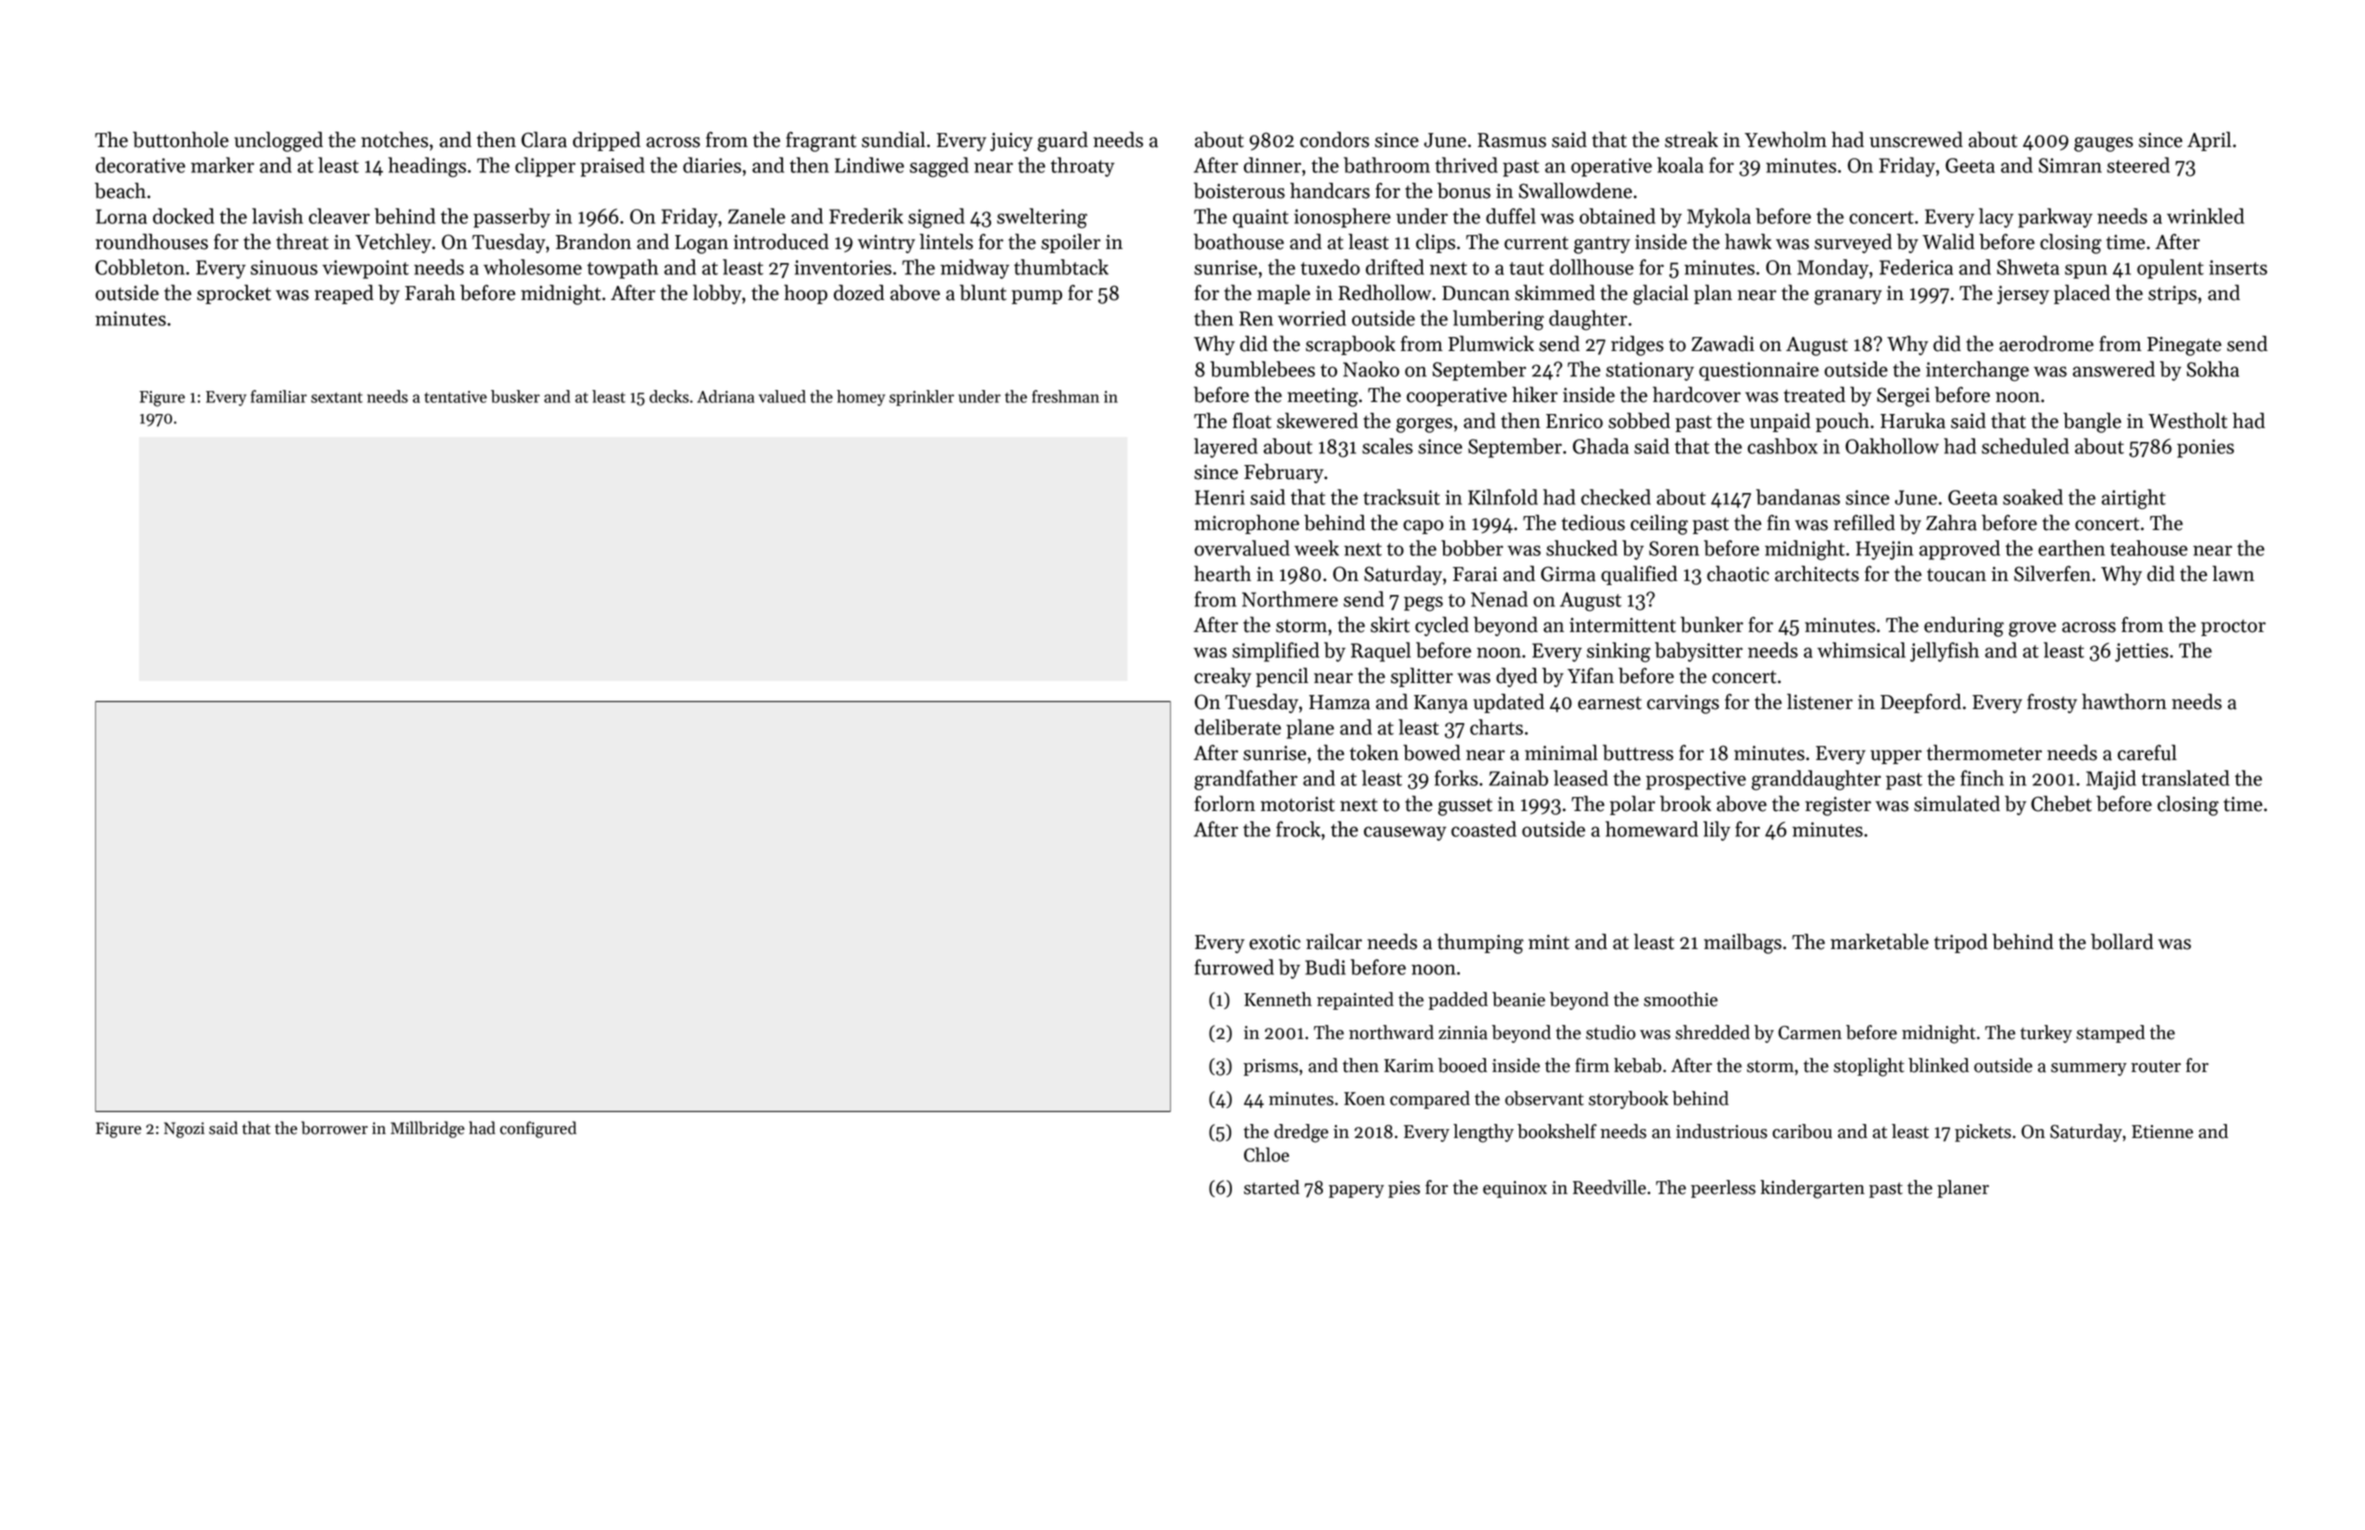  What do you see at coordinates (1812, 1189) in the image?
I see `kindergarten` at bounding box center [1812, 1189].
